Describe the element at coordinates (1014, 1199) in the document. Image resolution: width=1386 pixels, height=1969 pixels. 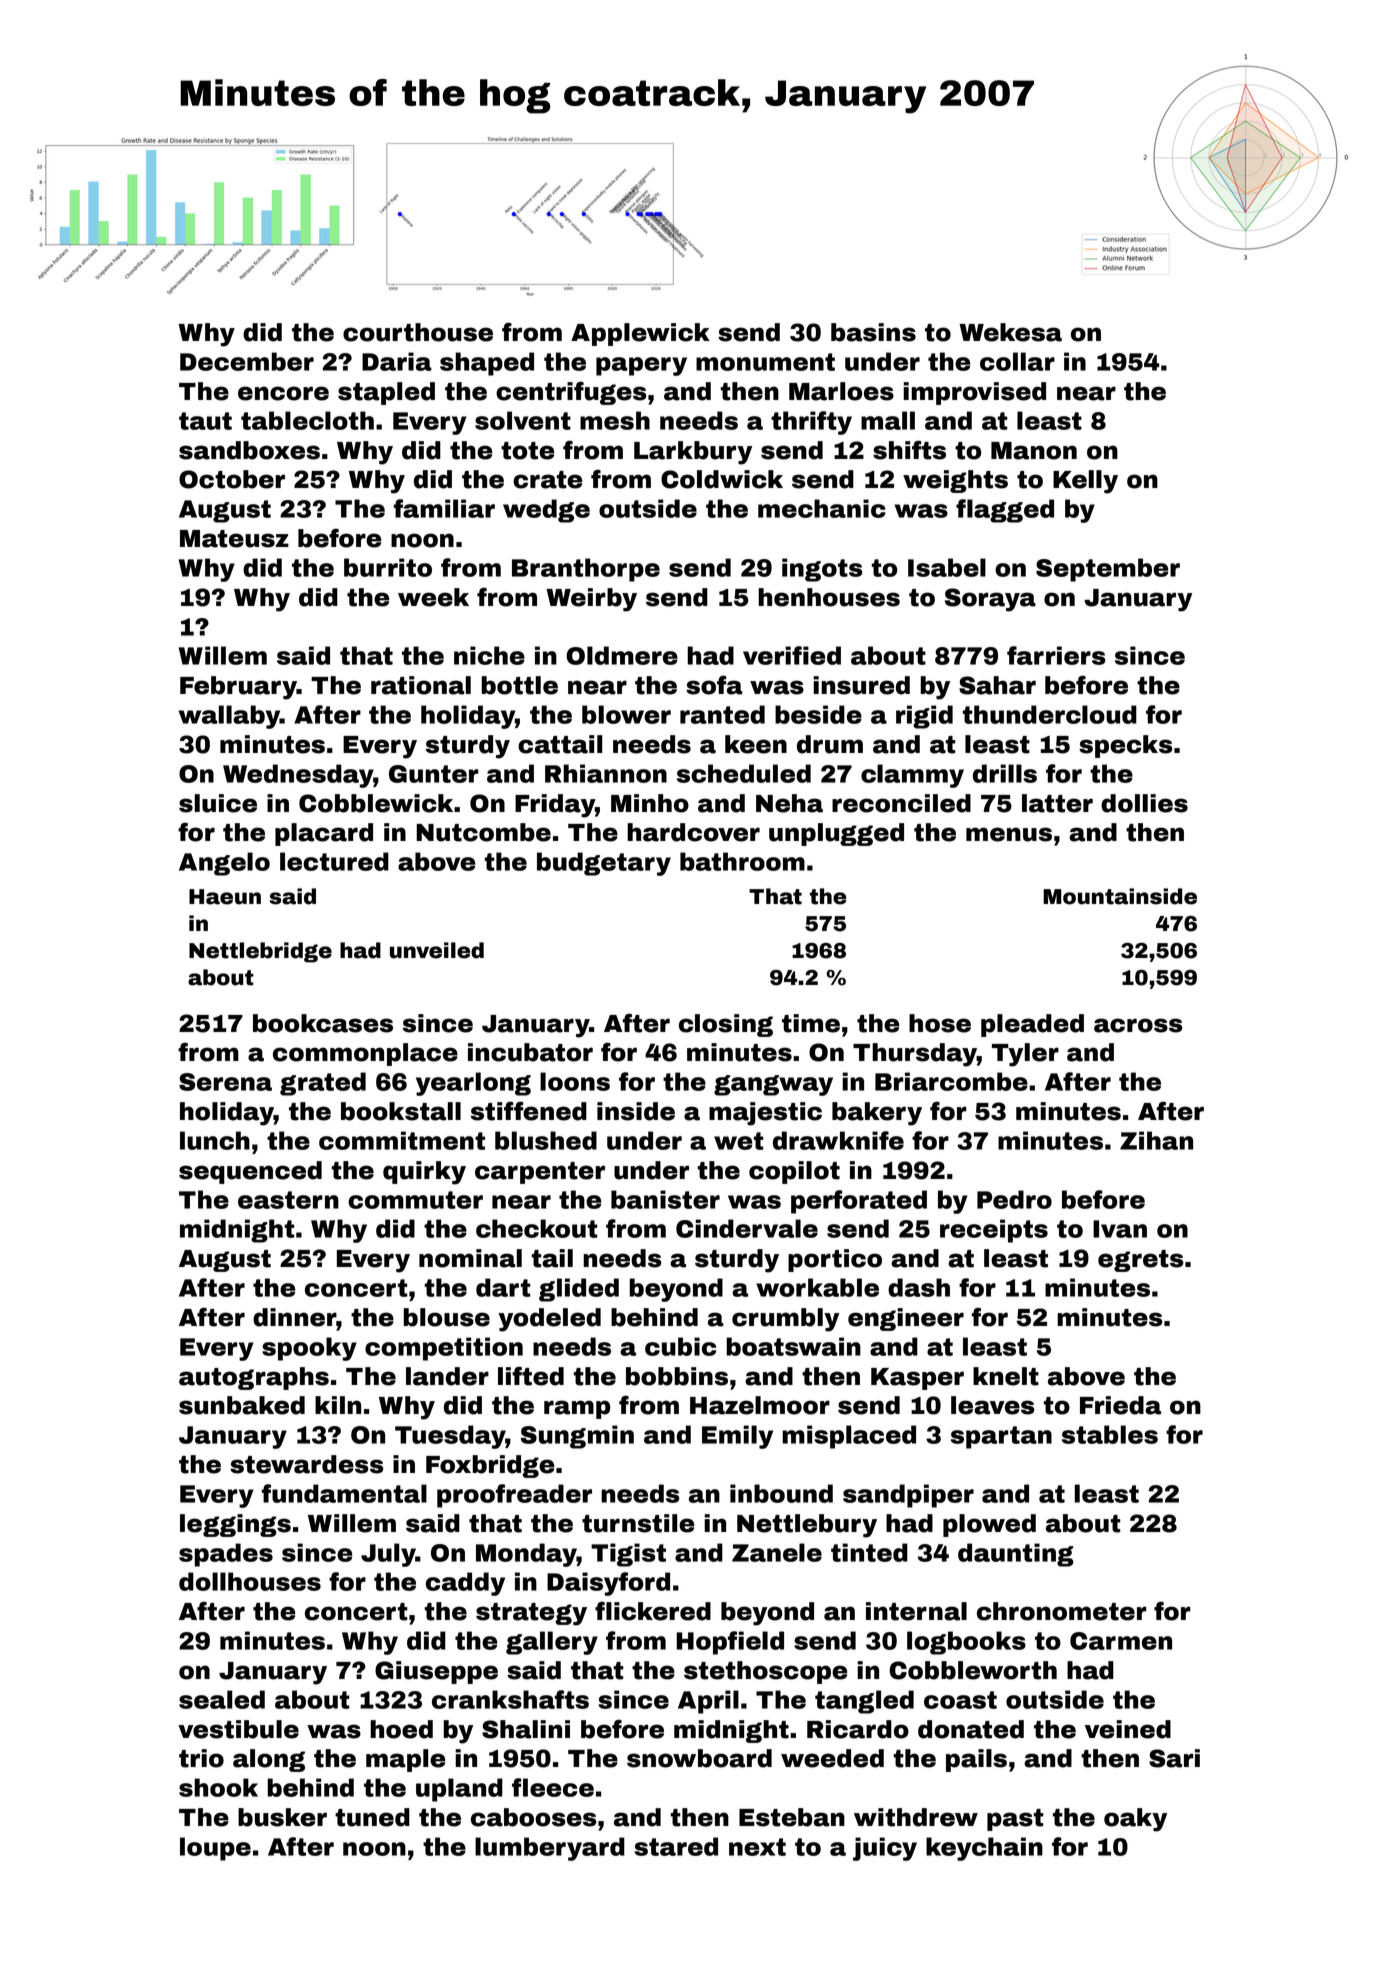
I see `Pedro` at that location.
